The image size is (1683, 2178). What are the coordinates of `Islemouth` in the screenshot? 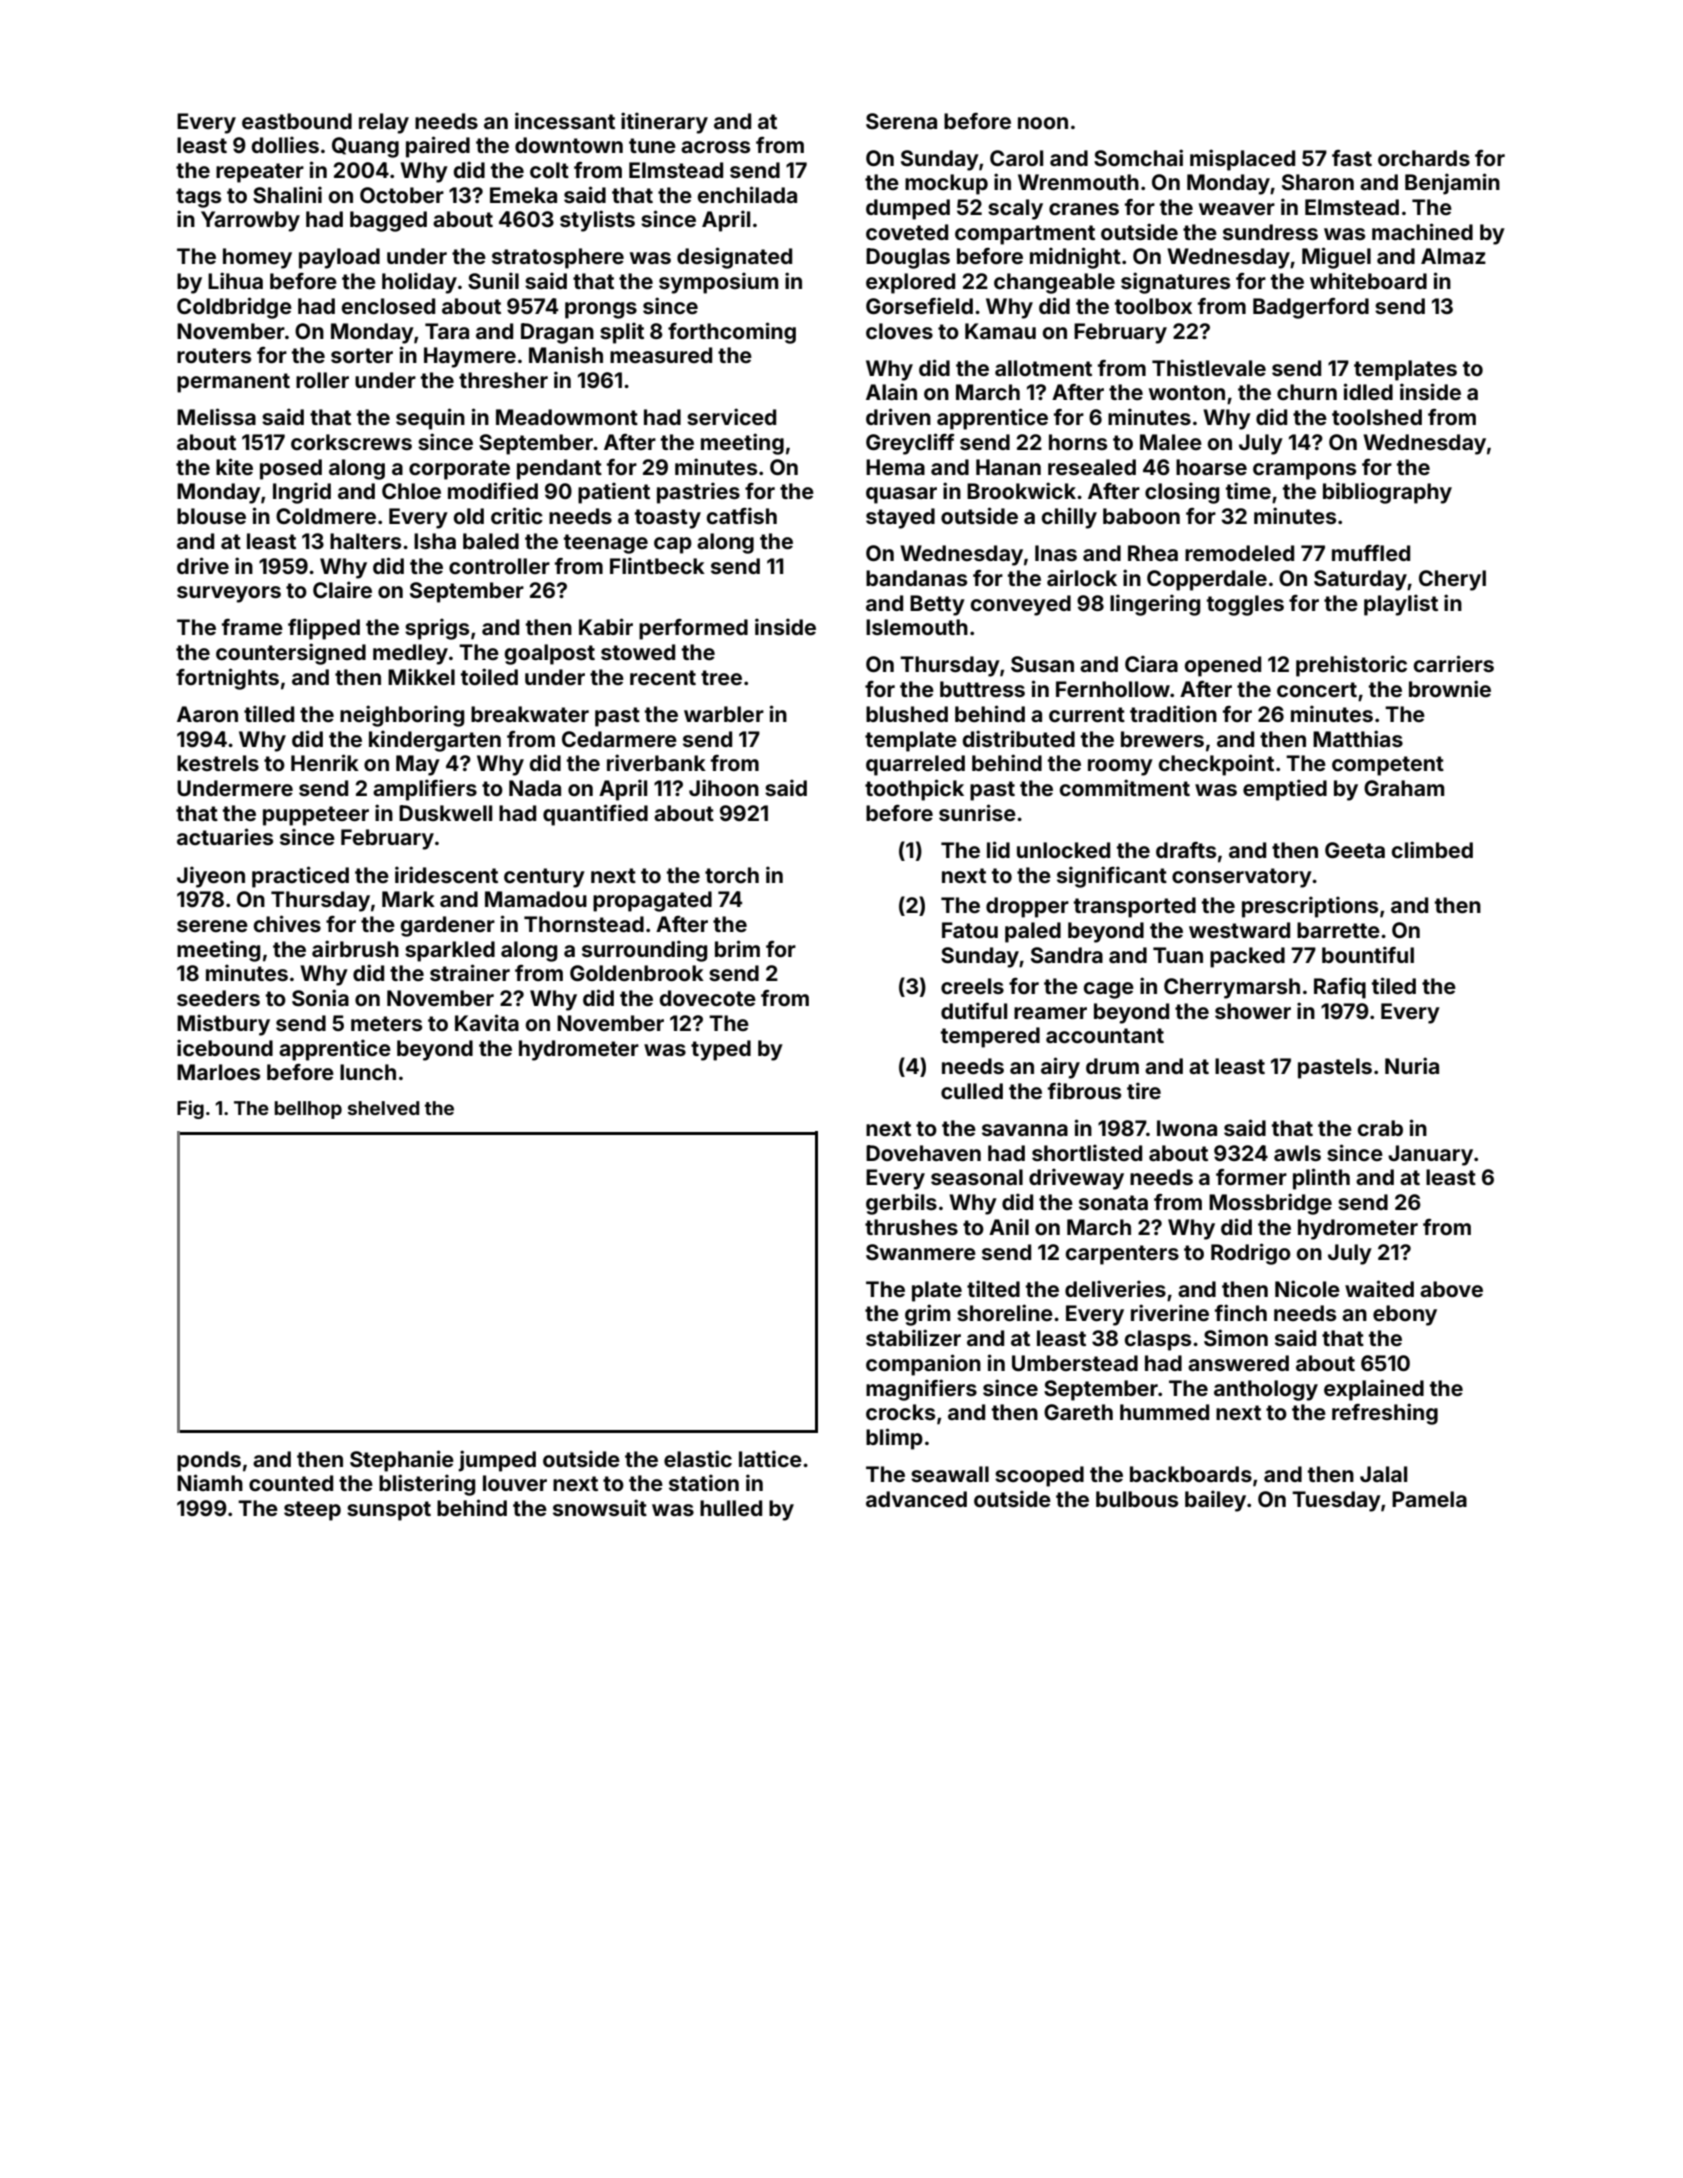 It's located at (917, 627).
